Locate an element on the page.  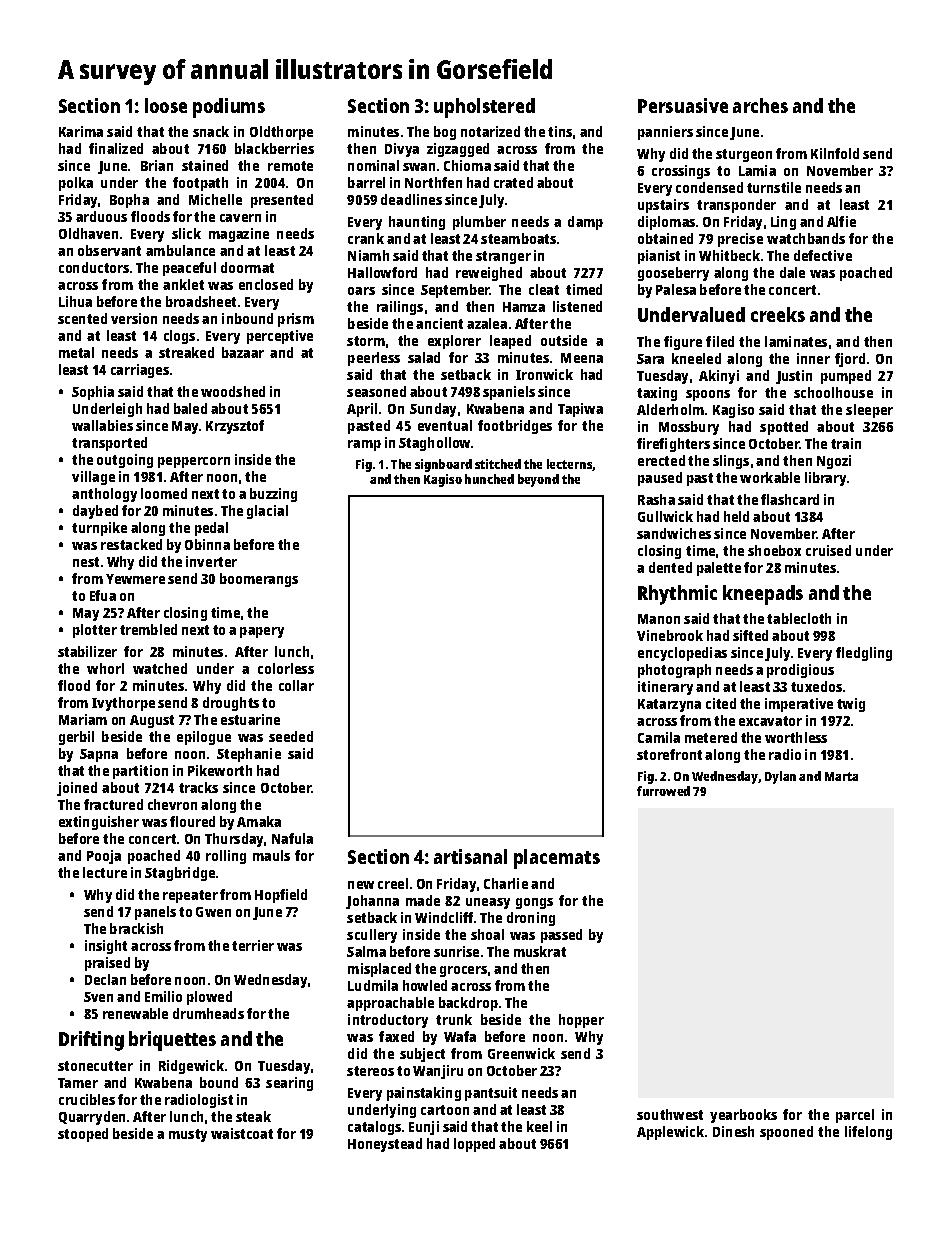
Oldhaven is located at coordinates (88, 233).
